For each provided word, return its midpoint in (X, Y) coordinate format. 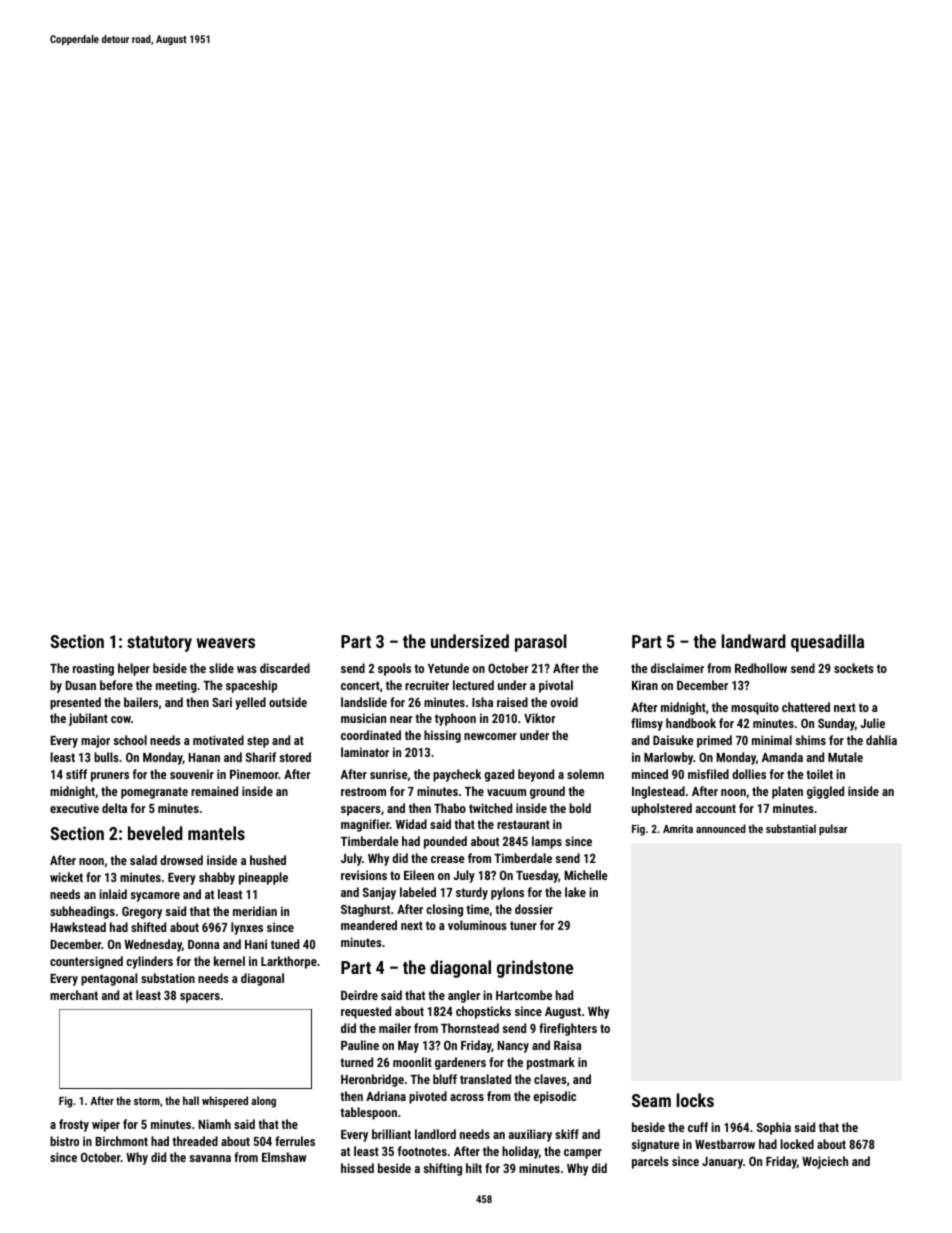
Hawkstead (78, 927)
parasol (541, 643)
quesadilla (827, 643)
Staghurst (365, 910)
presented (75, 703)
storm (147, 1101)
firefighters (568, 1029)
